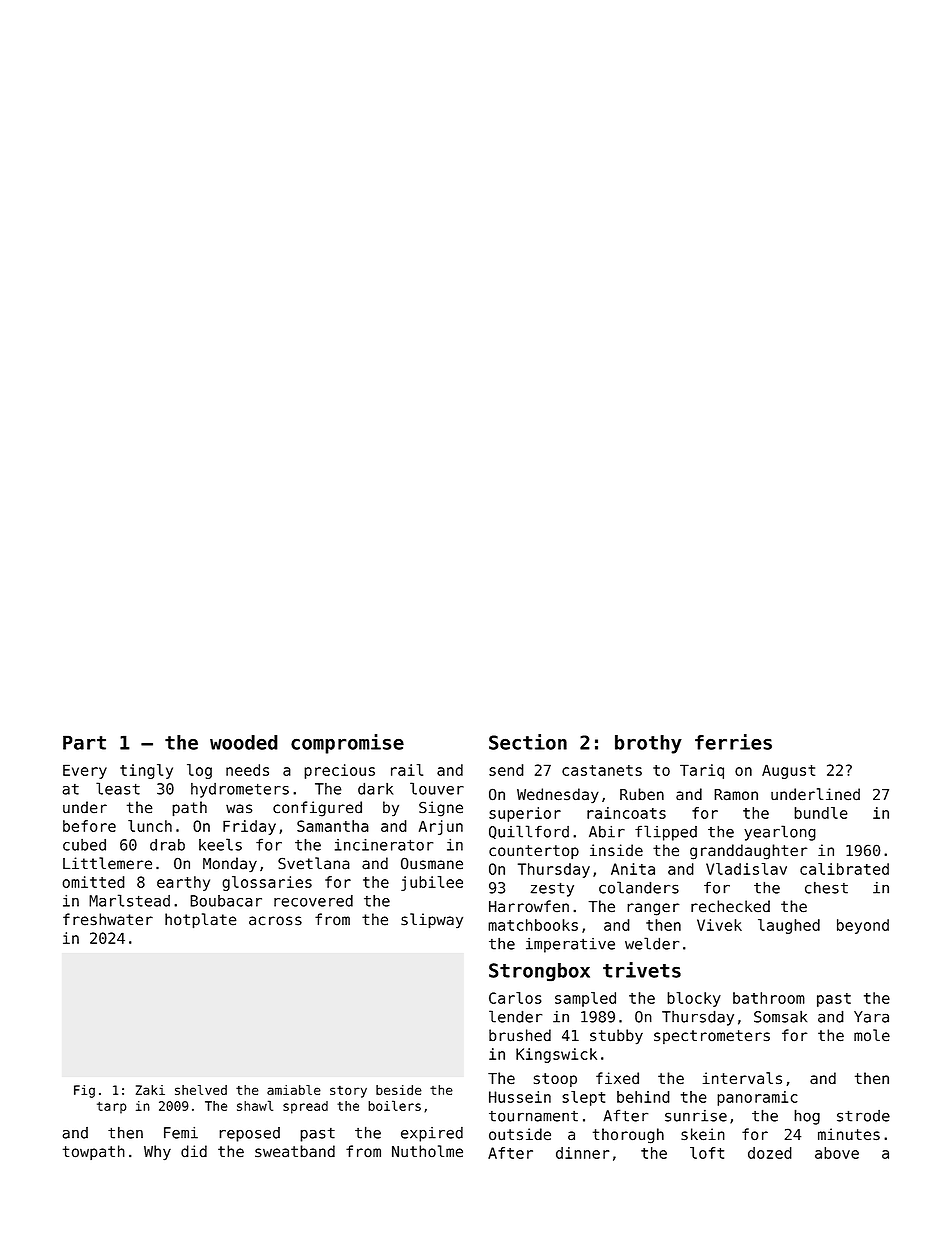 Image resolution: width=952 pixels, height=1233 pixels. Describe the element at coordinates (539, 972) in the document. I see `Strongbox` at that location.
